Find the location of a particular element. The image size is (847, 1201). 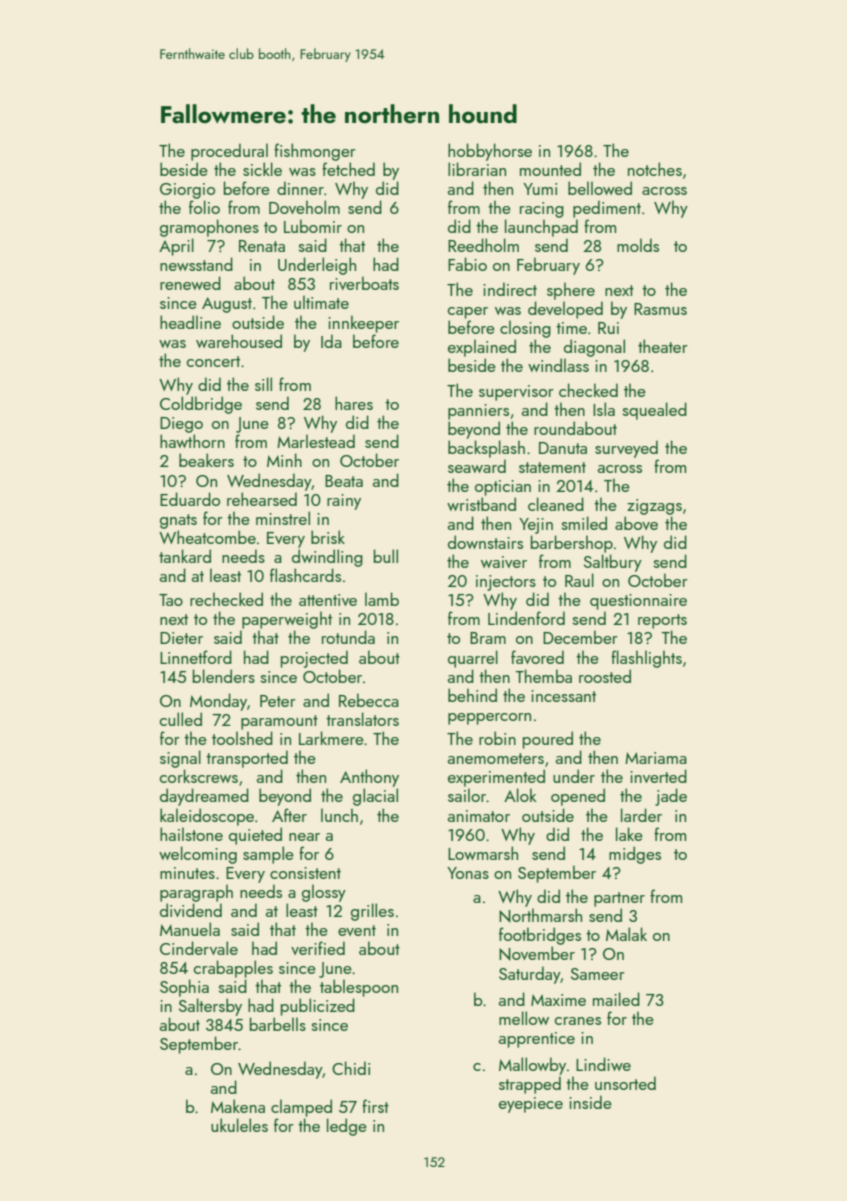

librarian is located at coordinates (477, 169).
